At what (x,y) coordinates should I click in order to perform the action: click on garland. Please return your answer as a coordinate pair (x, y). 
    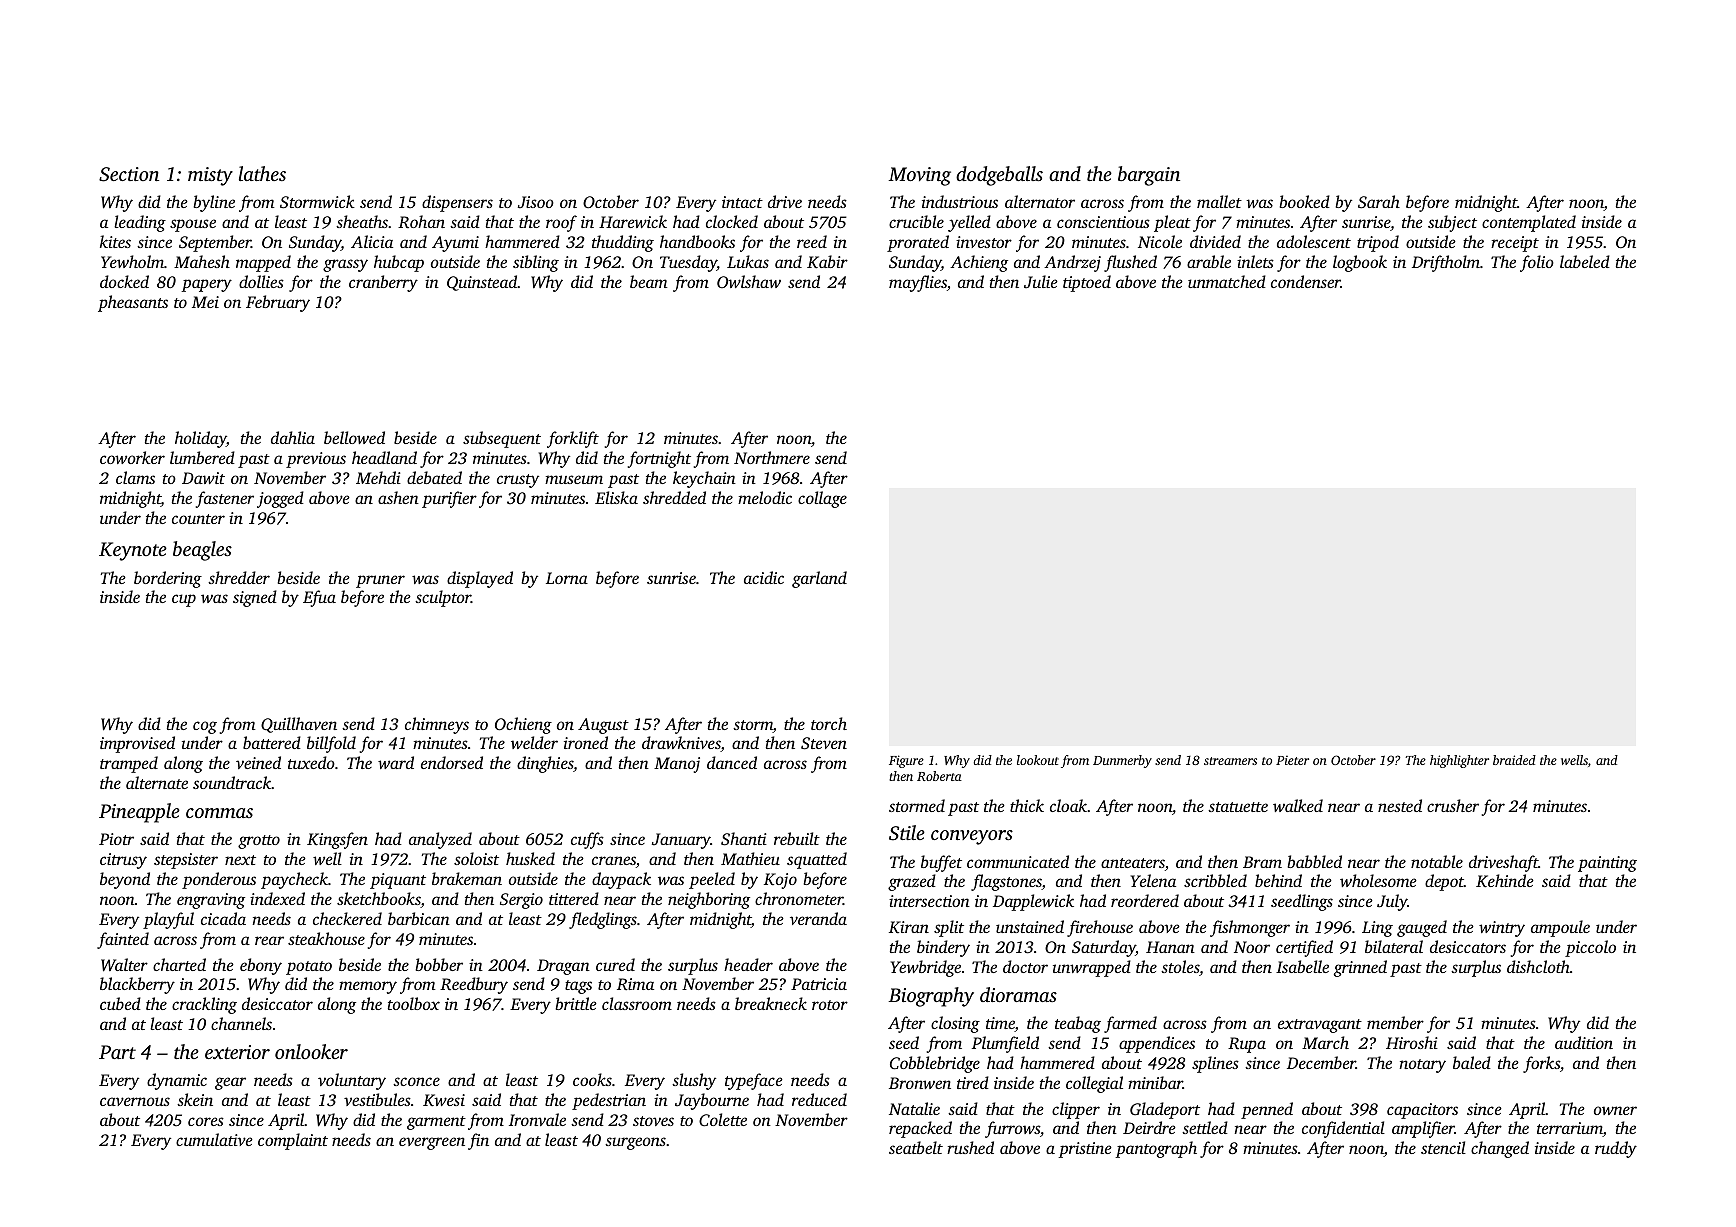
    Looking at the image, I should click on (819, 579).
